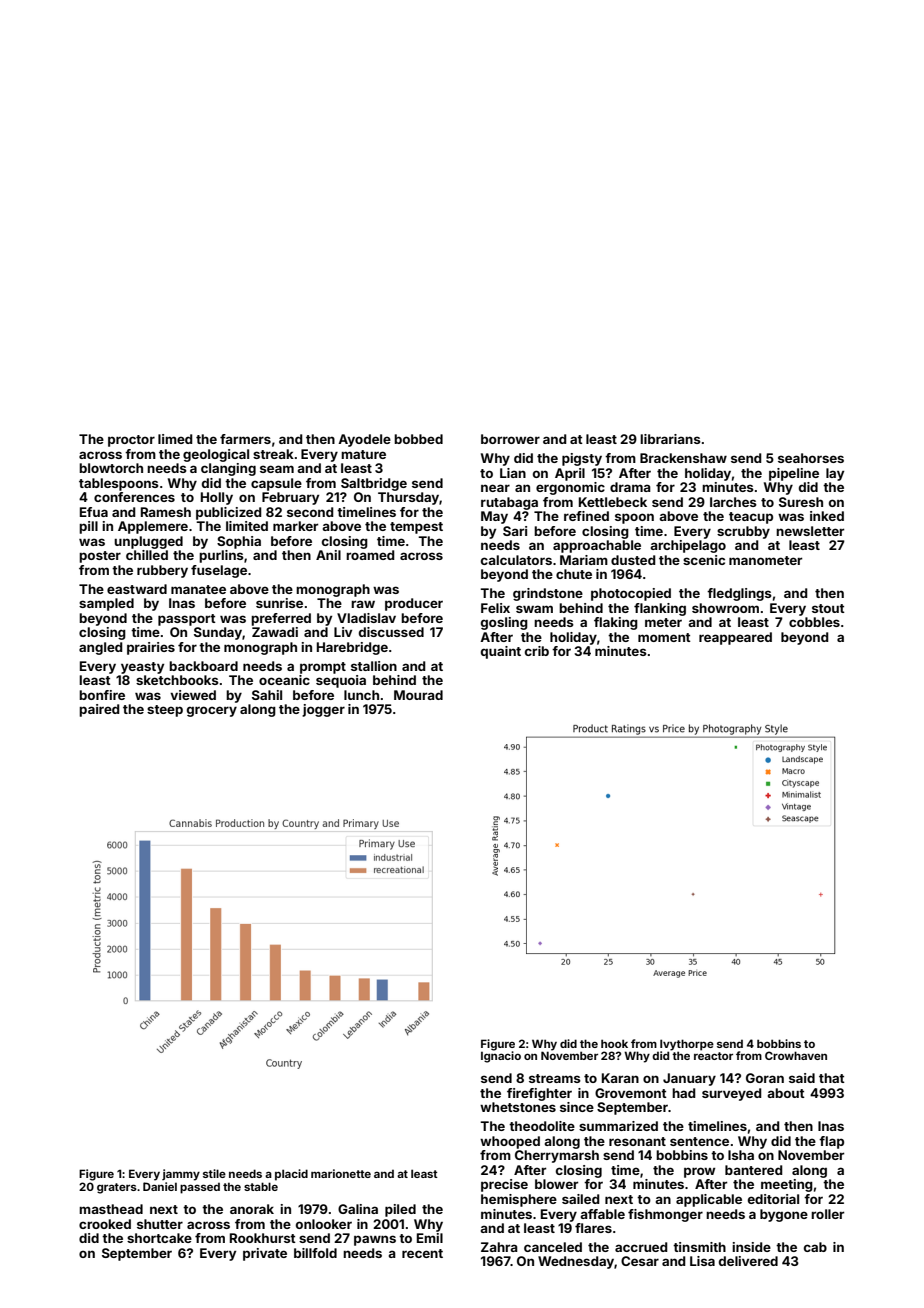 The height and width of the screenshot is (1308, 924). Describe the element at coordinates (754, 1170) in the screenshot. I see `bantered` at that location.
